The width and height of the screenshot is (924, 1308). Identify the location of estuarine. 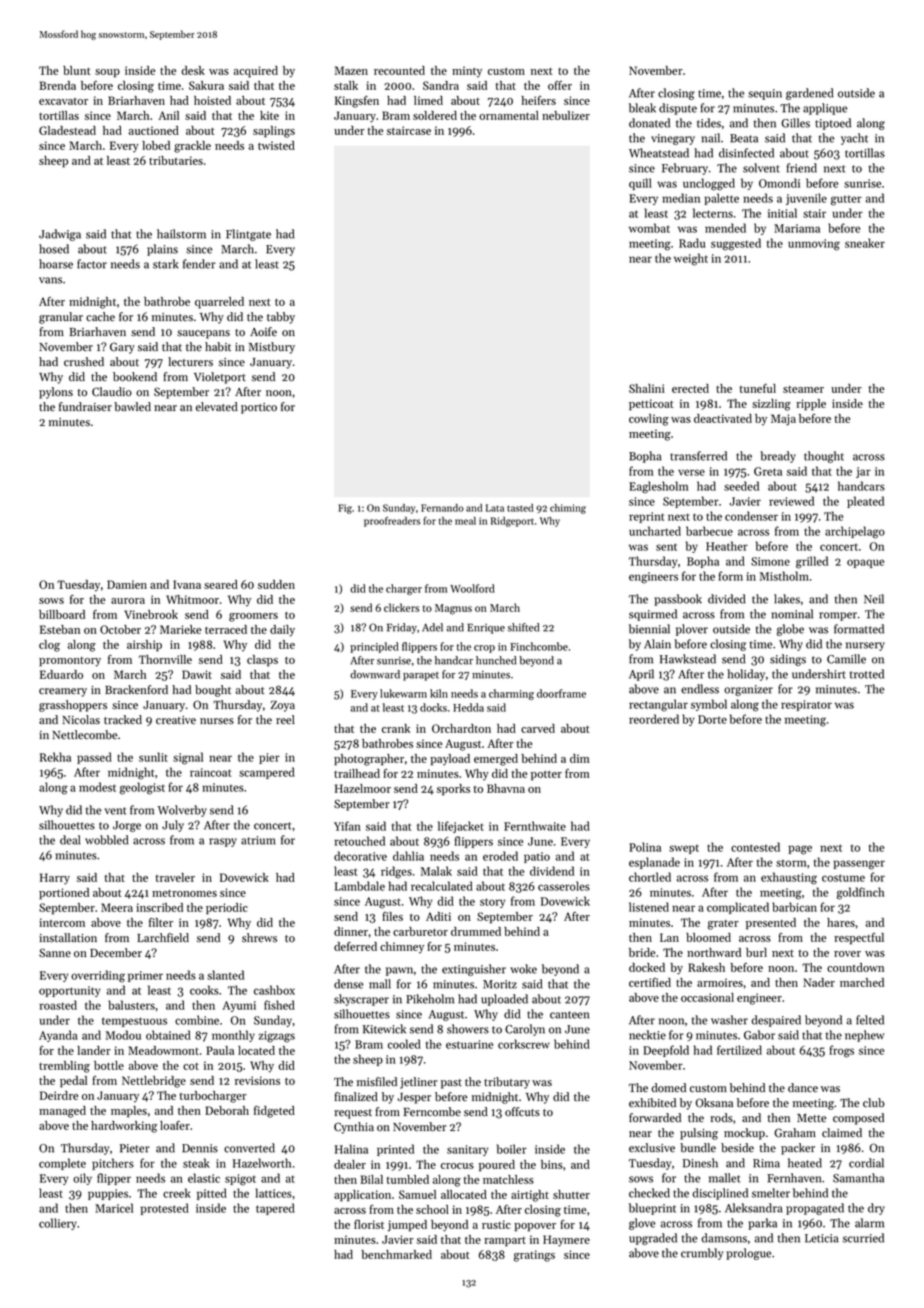
(469, 1044).
